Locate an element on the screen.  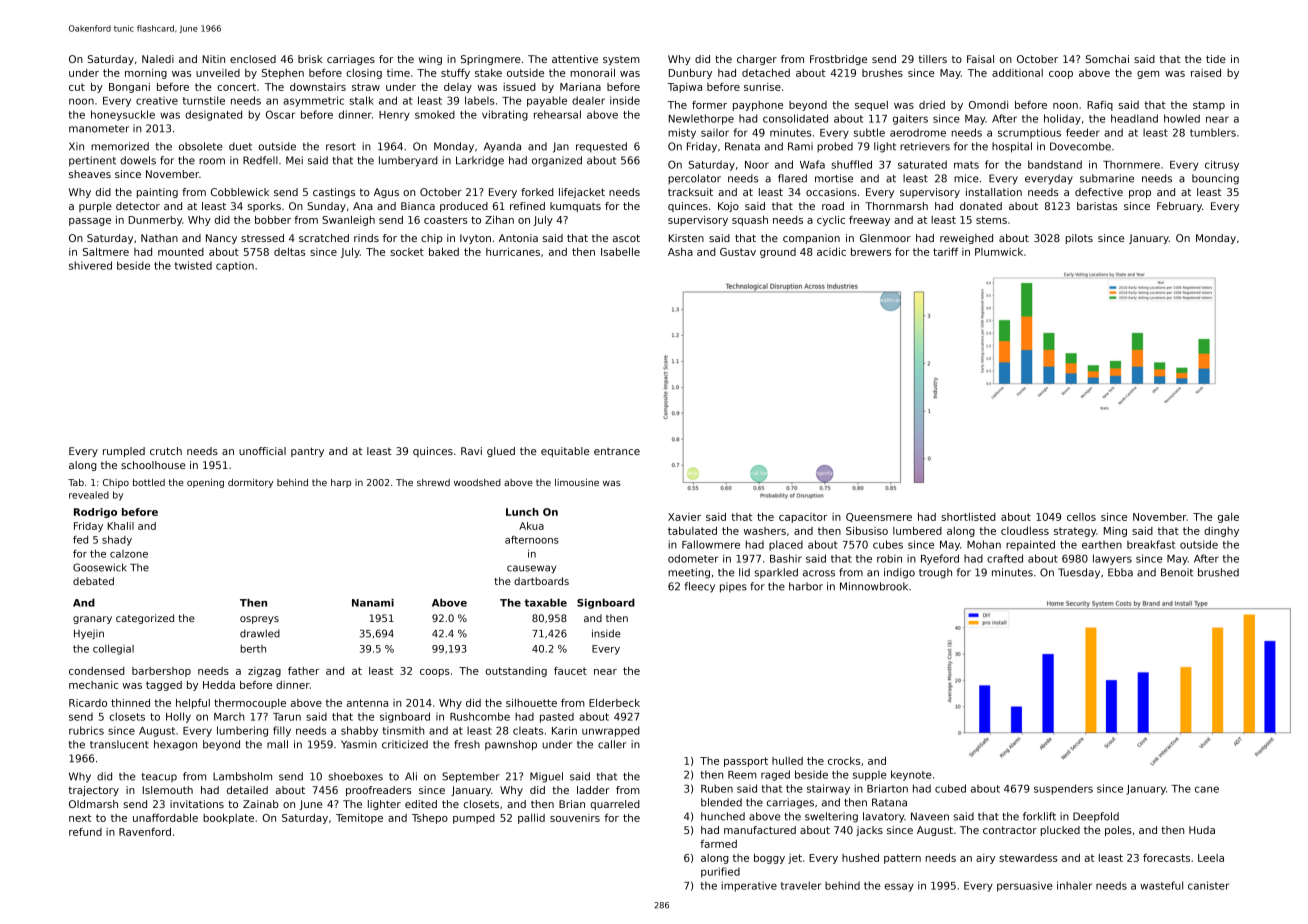
shivered is located at coordinates (90, 265).
